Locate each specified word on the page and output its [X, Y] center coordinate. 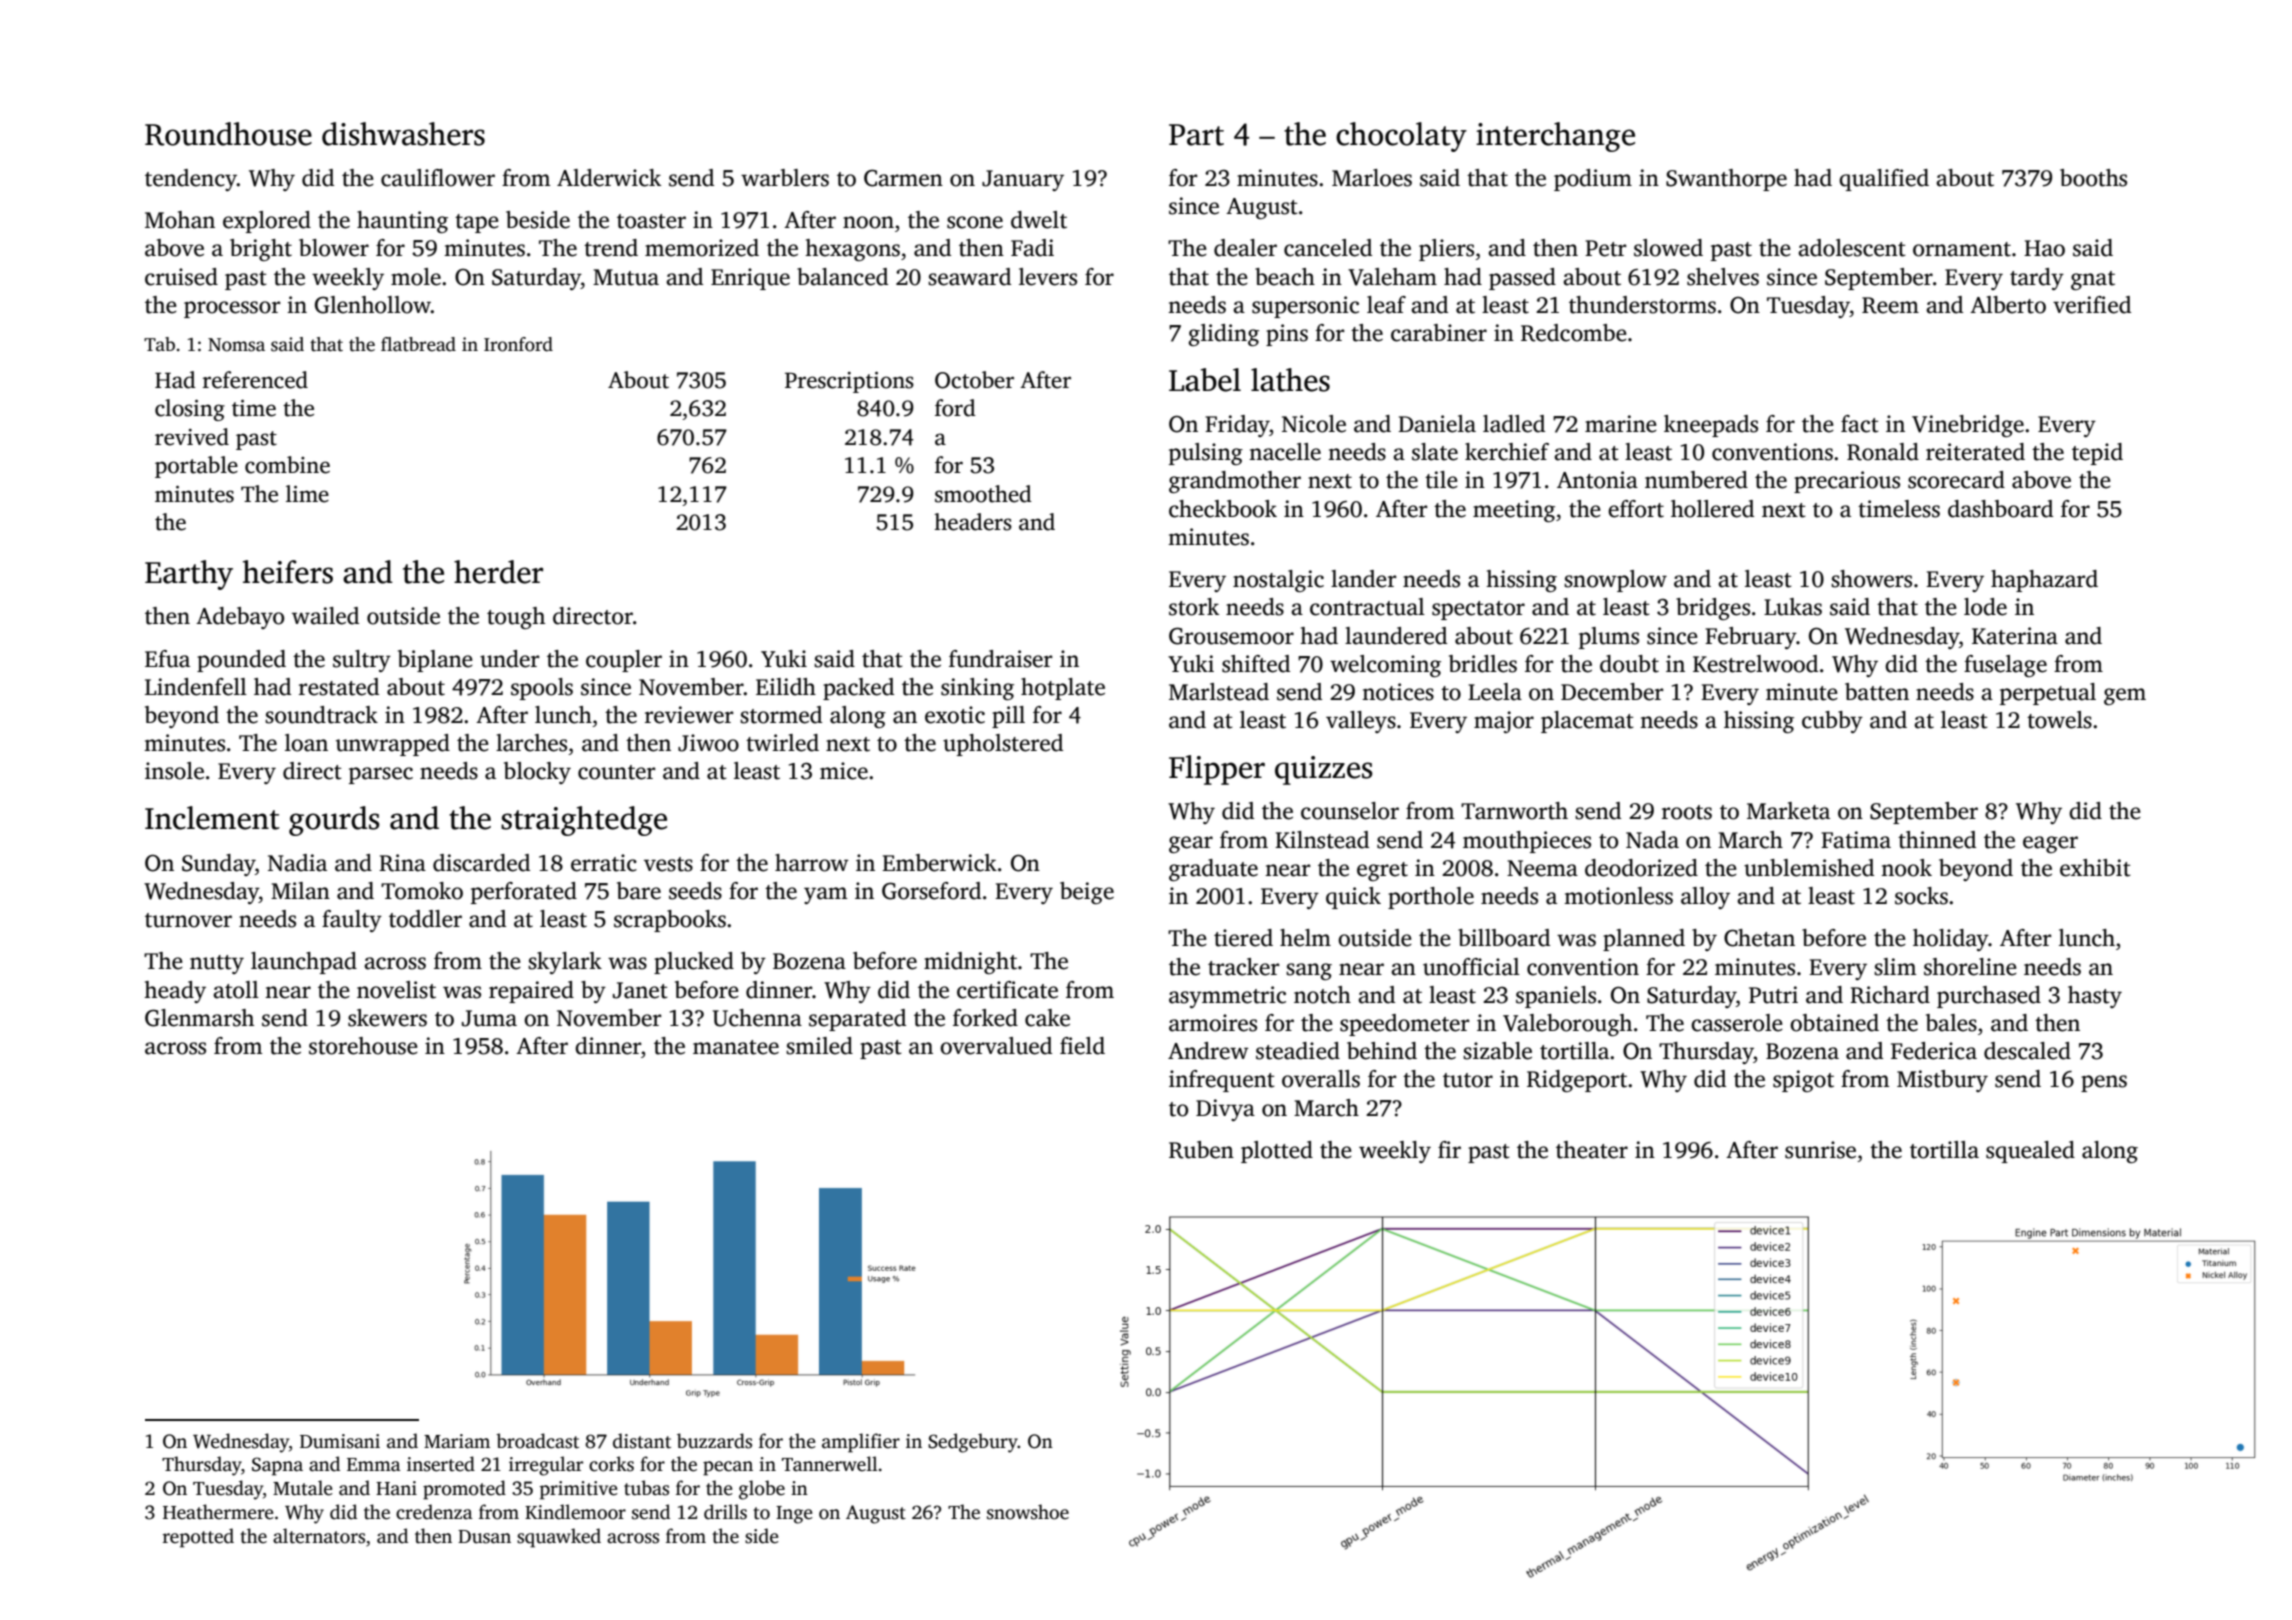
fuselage [2005, 666]
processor [232, 309]
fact [1860, 424]
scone [975, 222]
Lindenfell [196, 687]
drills [725, 1512]
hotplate [1063, 689]
